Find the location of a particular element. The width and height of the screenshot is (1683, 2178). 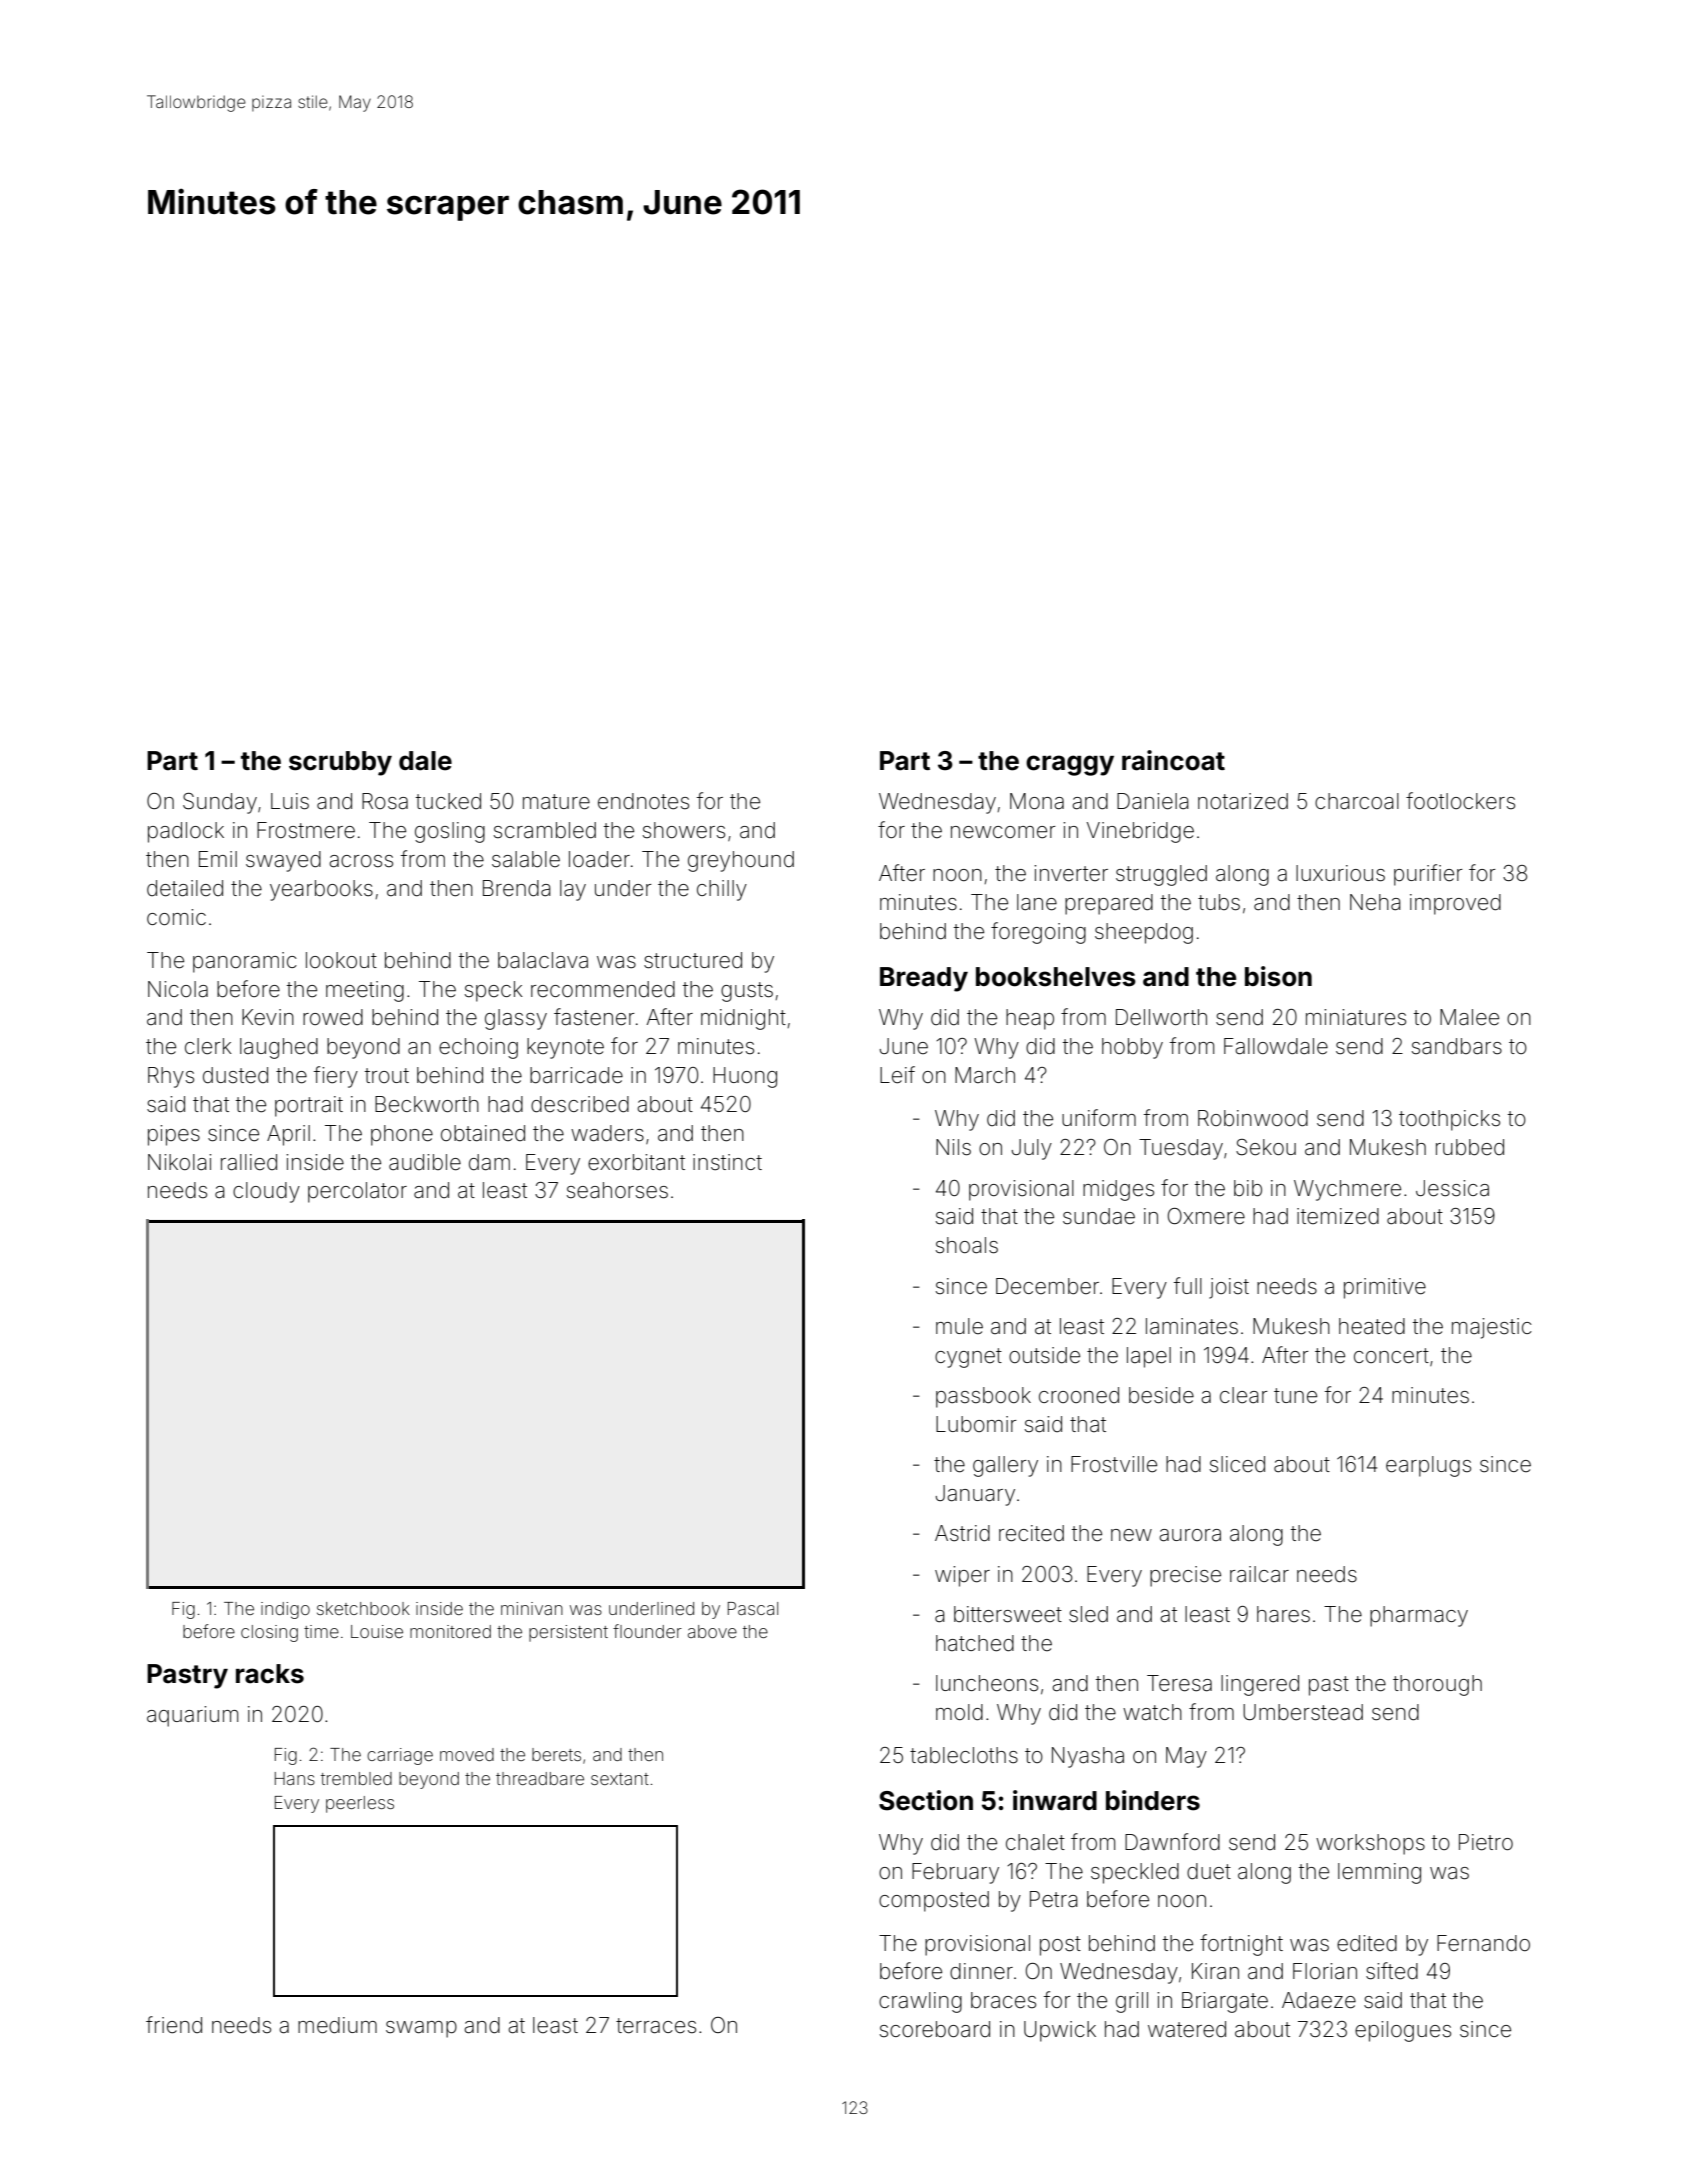

raincoat is located at coordinates (1173, 760).
